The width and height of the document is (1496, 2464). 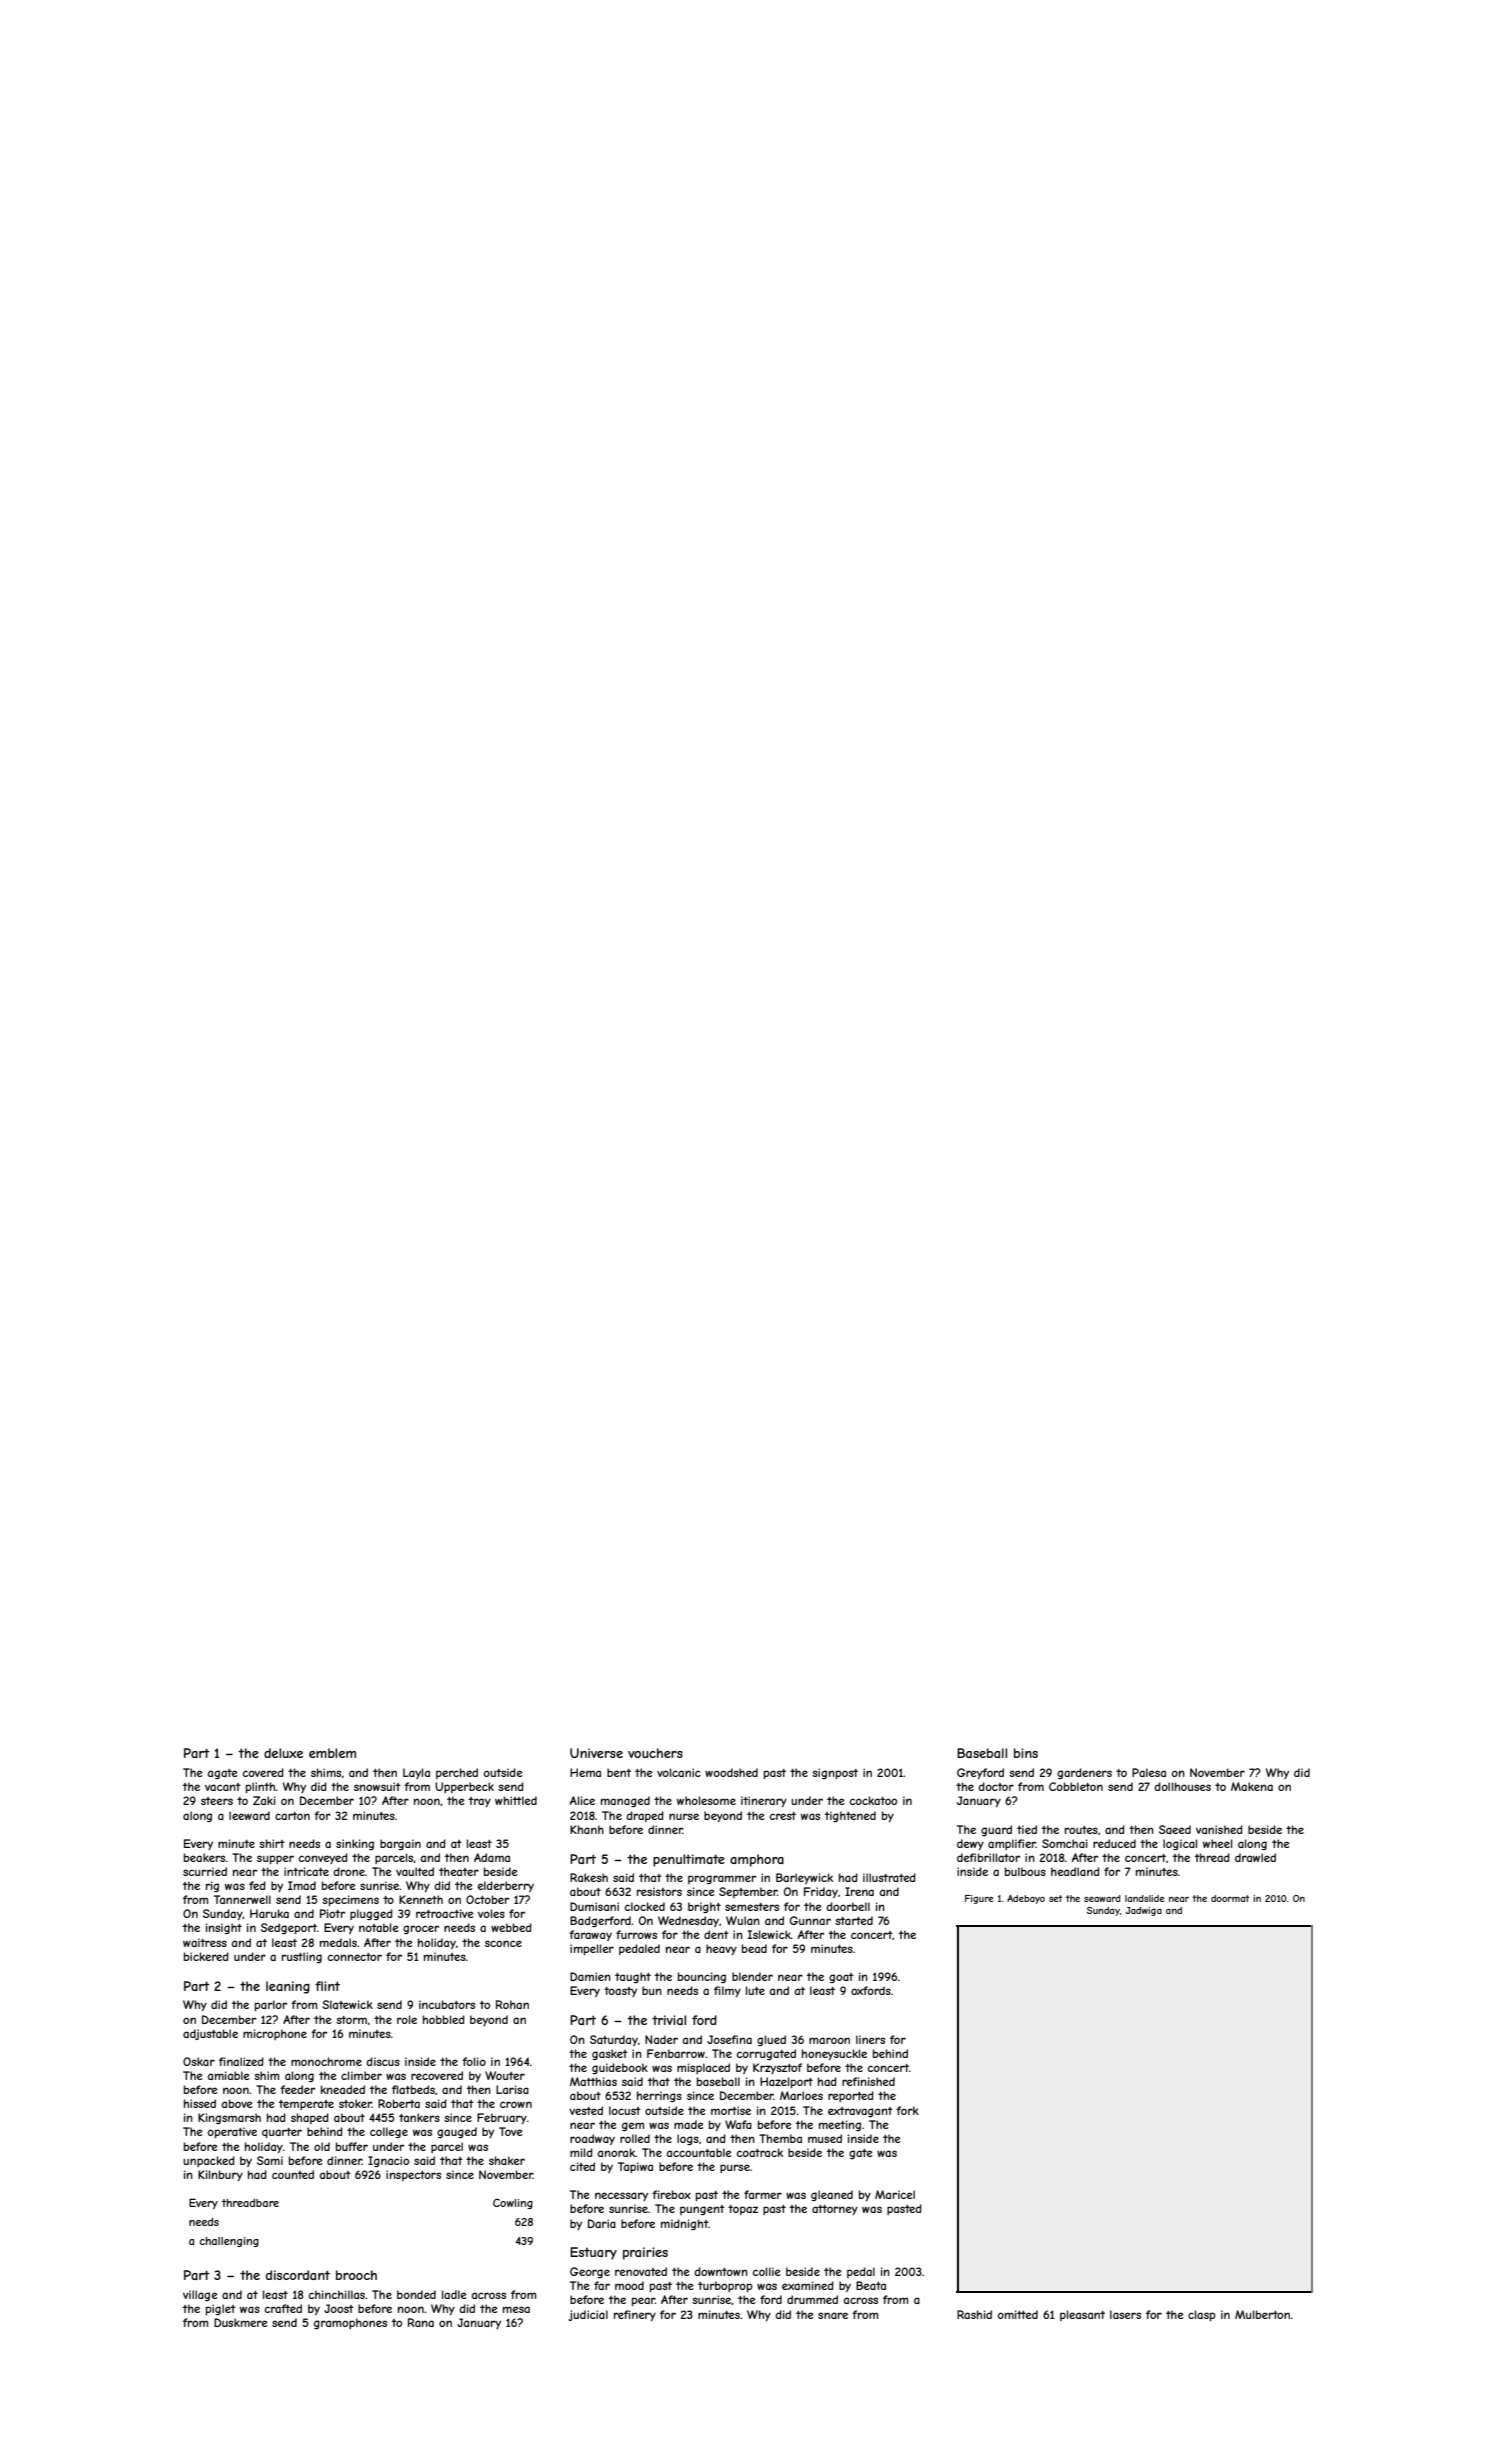 What do you see at coordinates (454, 2294) in the document?
I see `ladle` at bounding box center [454, 2294].
